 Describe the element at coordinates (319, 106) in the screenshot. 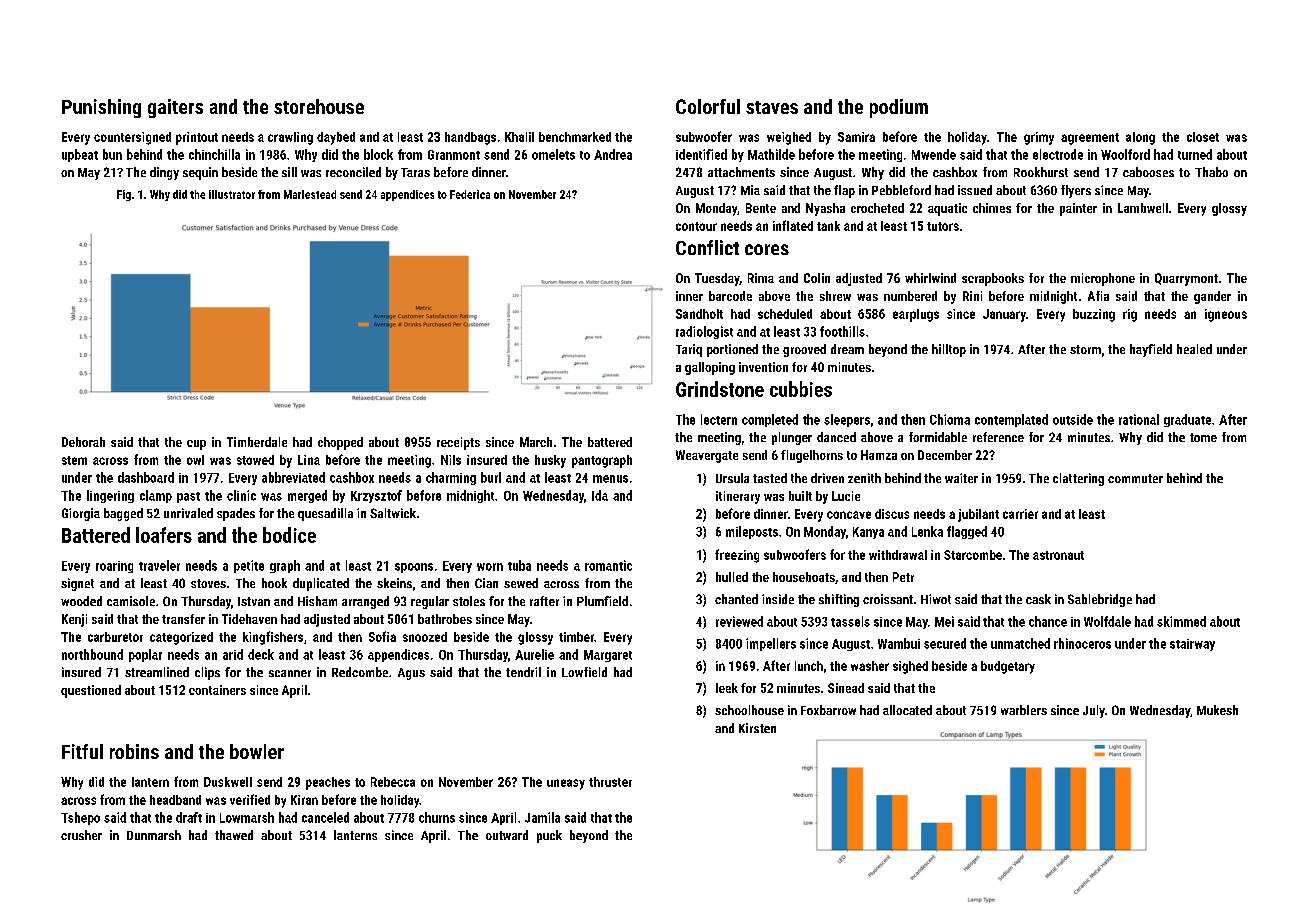

I see `storehouse` at that location.
